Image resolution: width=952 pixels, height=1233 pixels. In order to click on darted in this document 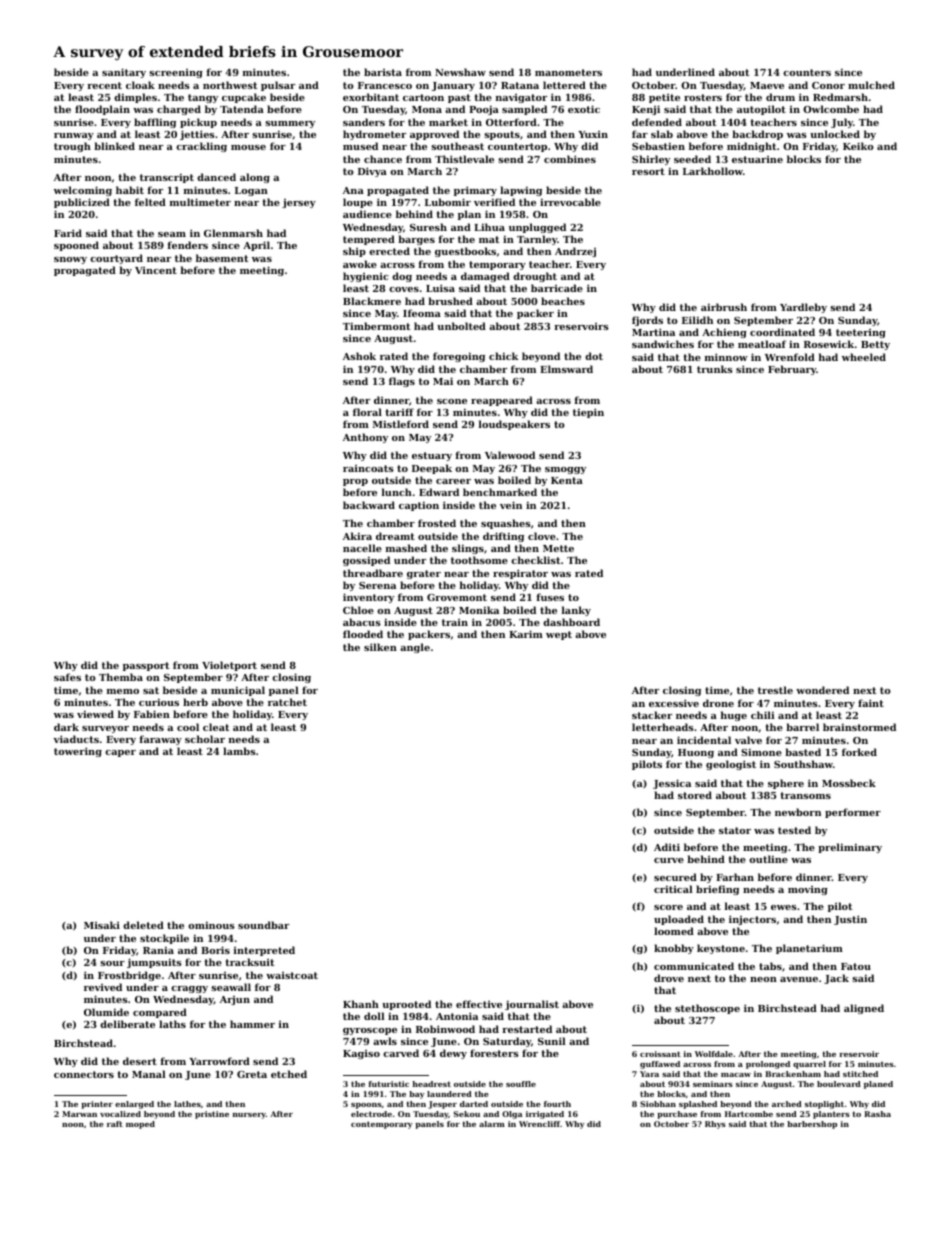, I will do `click(474, 1104)`.
